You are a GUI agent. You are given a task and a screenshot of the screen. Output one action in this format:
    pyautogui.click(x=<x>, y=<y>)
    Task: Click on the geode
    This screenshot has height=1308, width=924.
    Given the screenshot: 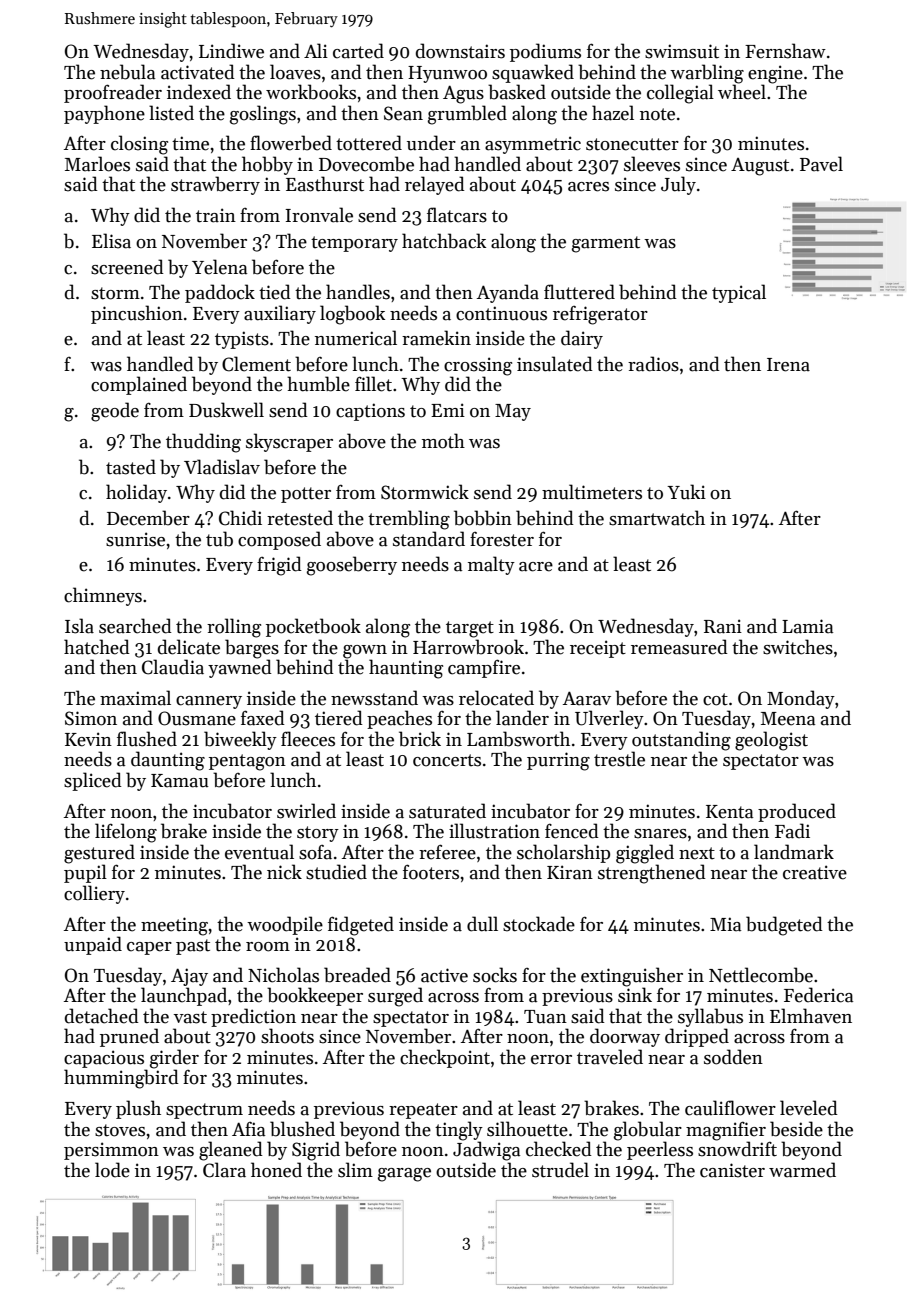 What is the action you would take?
    pyautogui.click(x=115, y=412)
